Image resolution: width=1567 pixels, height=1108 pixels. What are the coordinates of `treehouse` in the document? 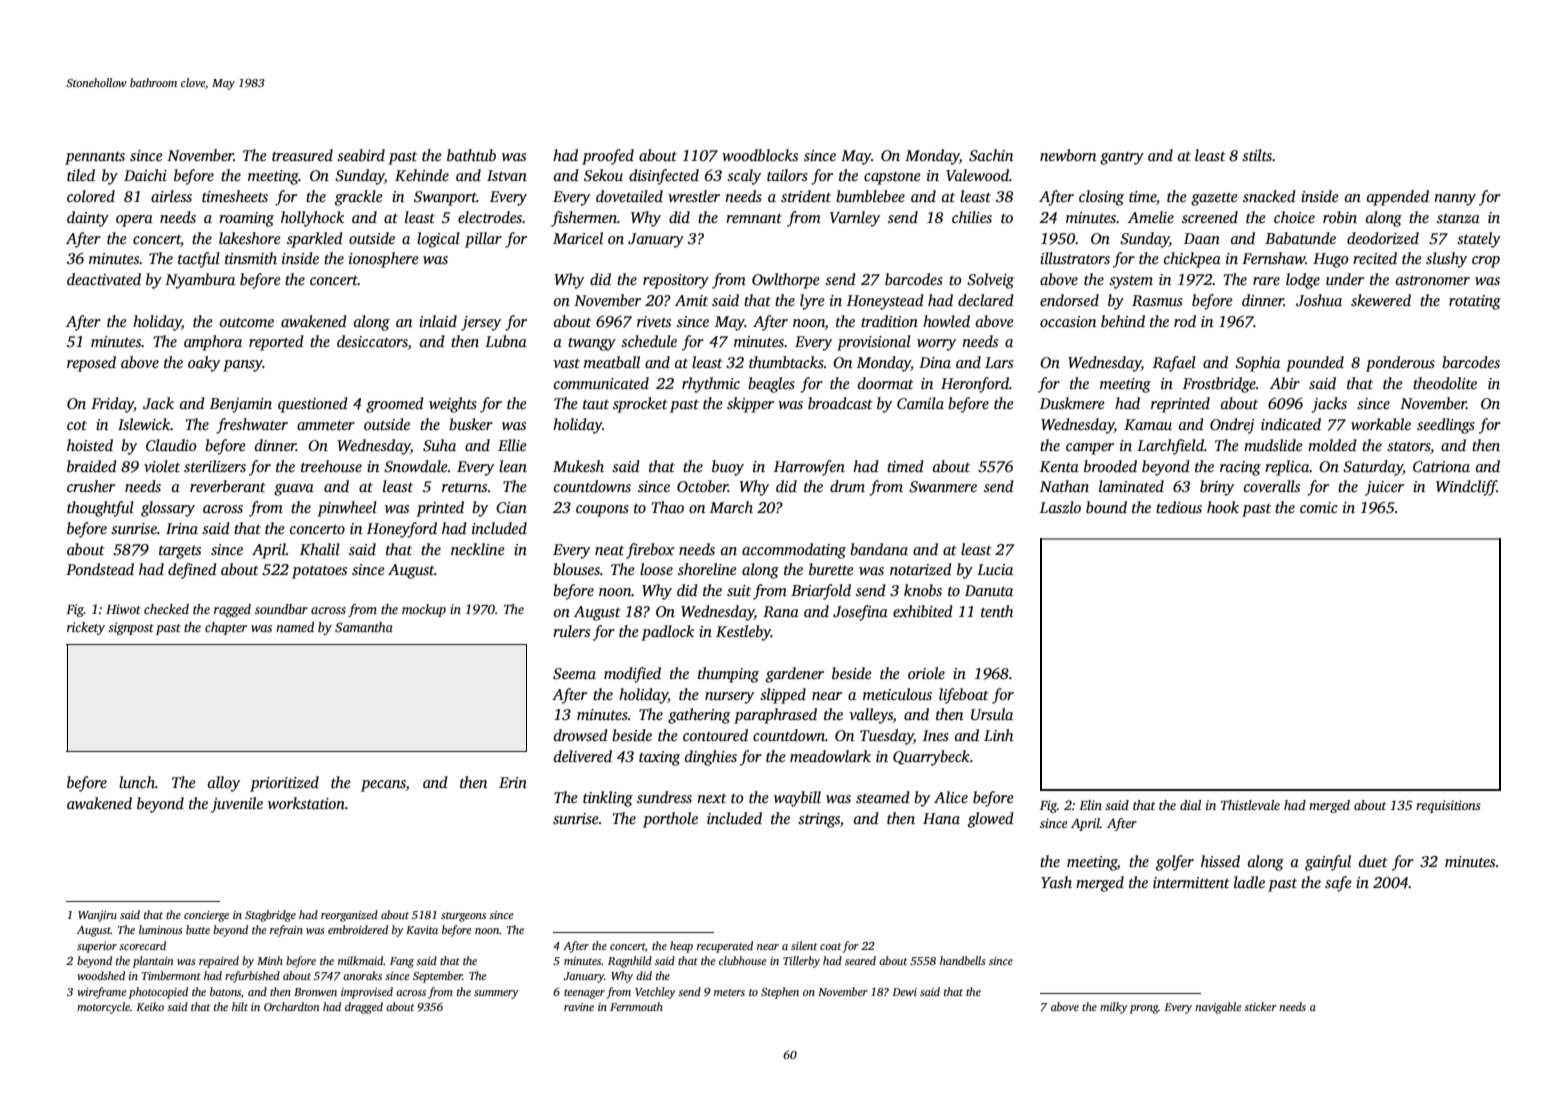 It's located at (331, 466).
